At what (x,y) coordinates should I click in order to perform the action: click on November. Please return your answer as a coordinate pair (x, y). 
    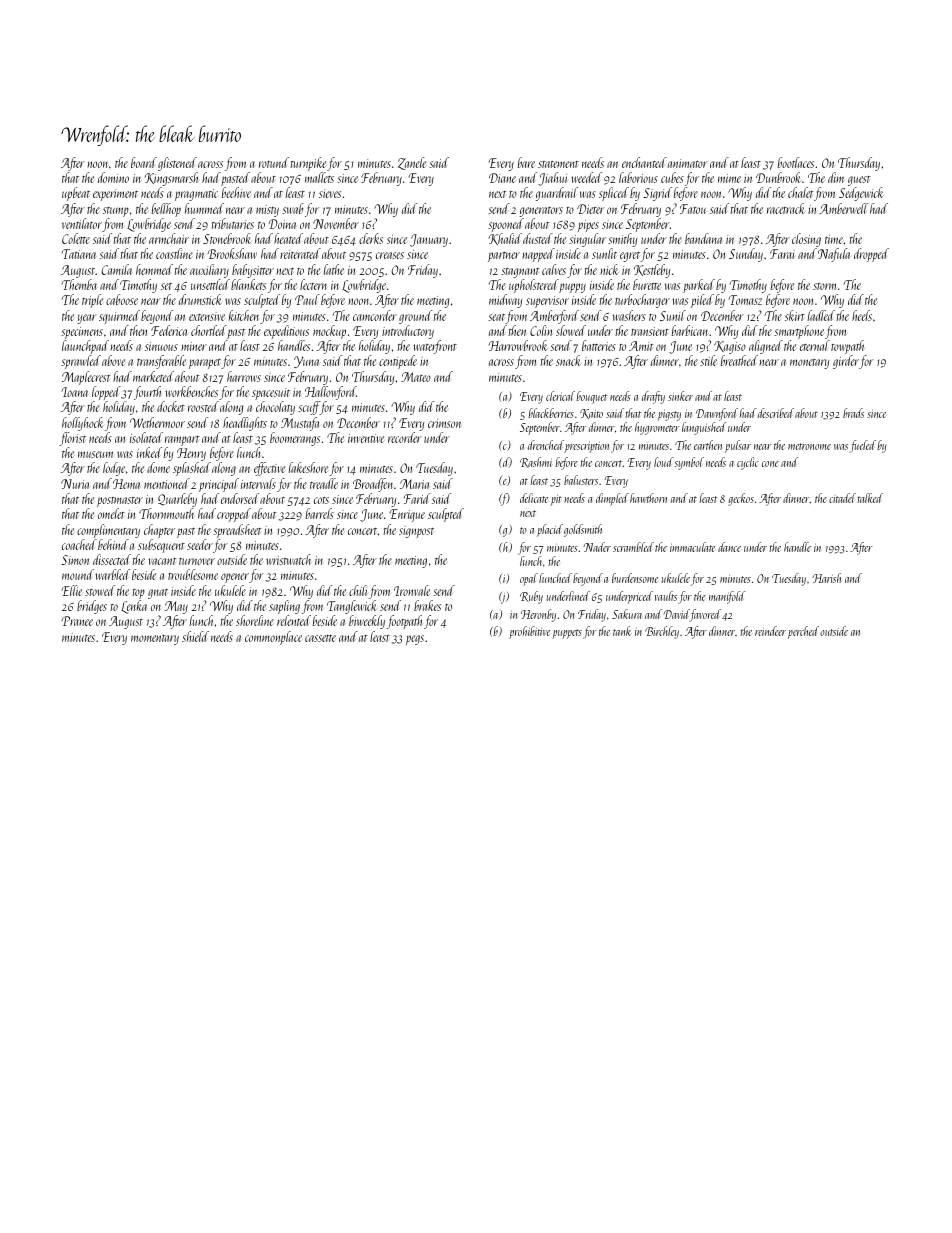
    Looking at the image, I should click on (336, 223).
